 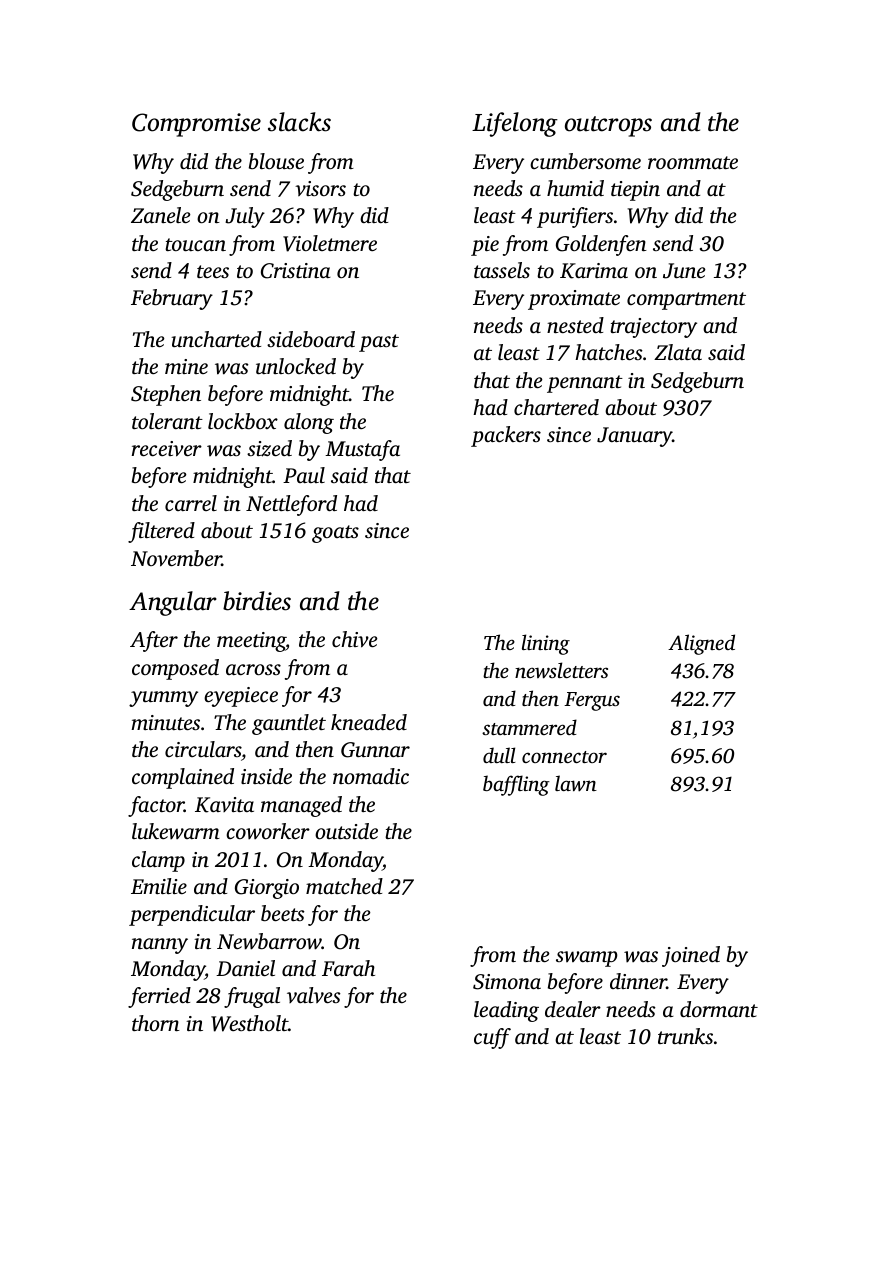 What do you see at coordinates (330, 243) in the document?
I see `Violetmere` at bounding box center [330, 243].
